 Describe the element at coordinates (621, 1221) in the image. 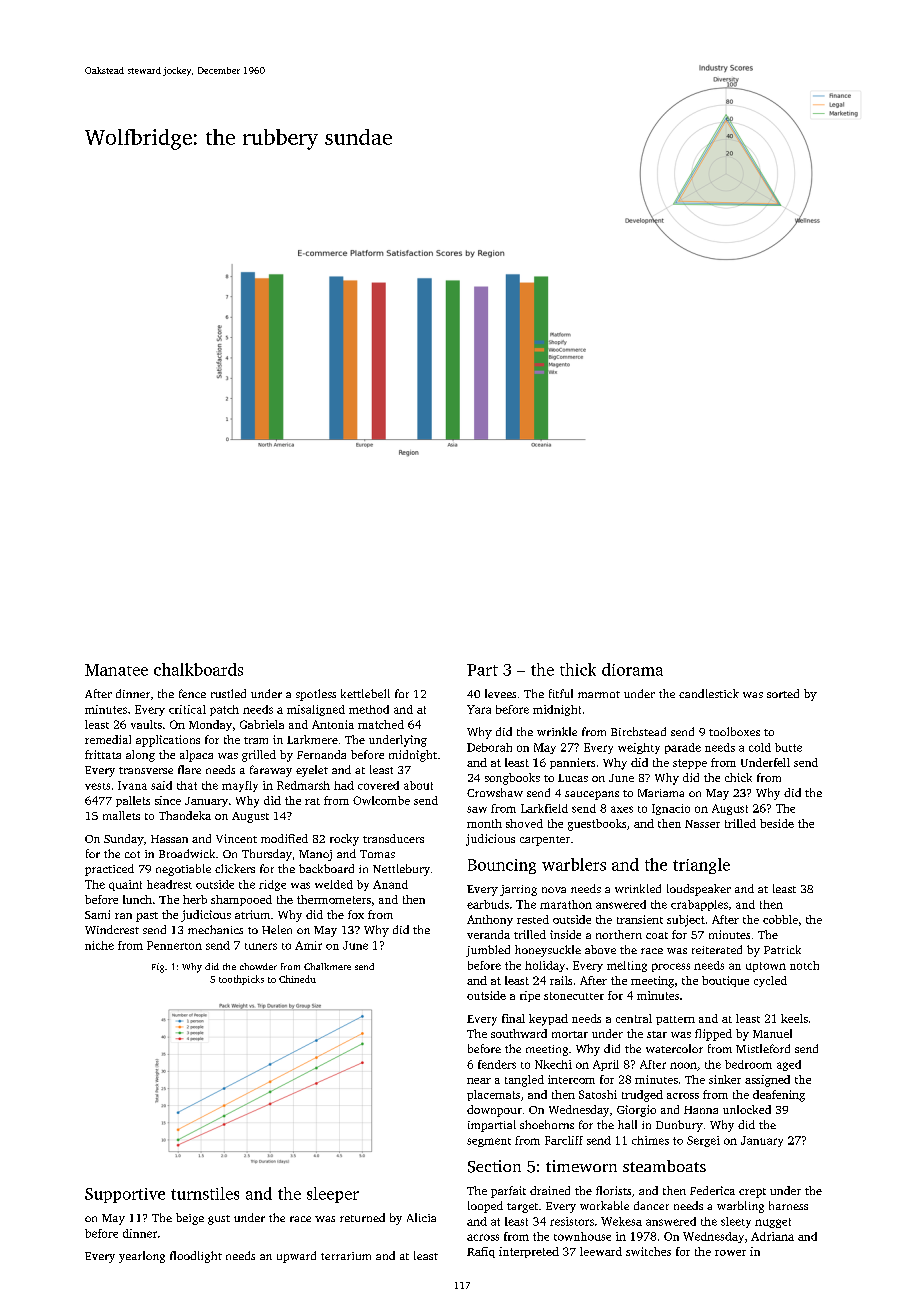

I see `Wekesa` at that location.
